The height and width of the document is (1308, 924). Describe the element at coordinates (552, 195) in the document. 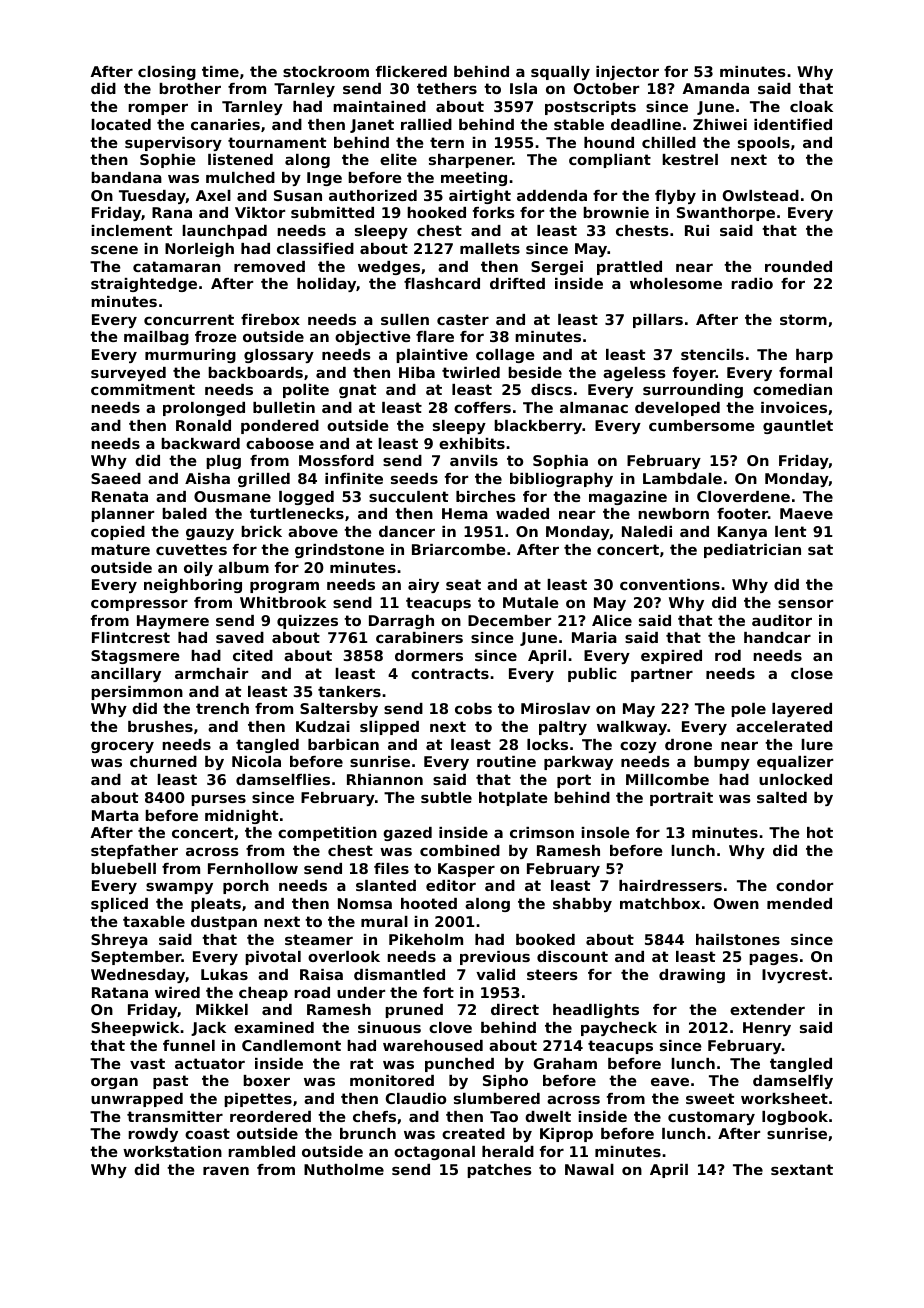

I see `addenda` at that location.
